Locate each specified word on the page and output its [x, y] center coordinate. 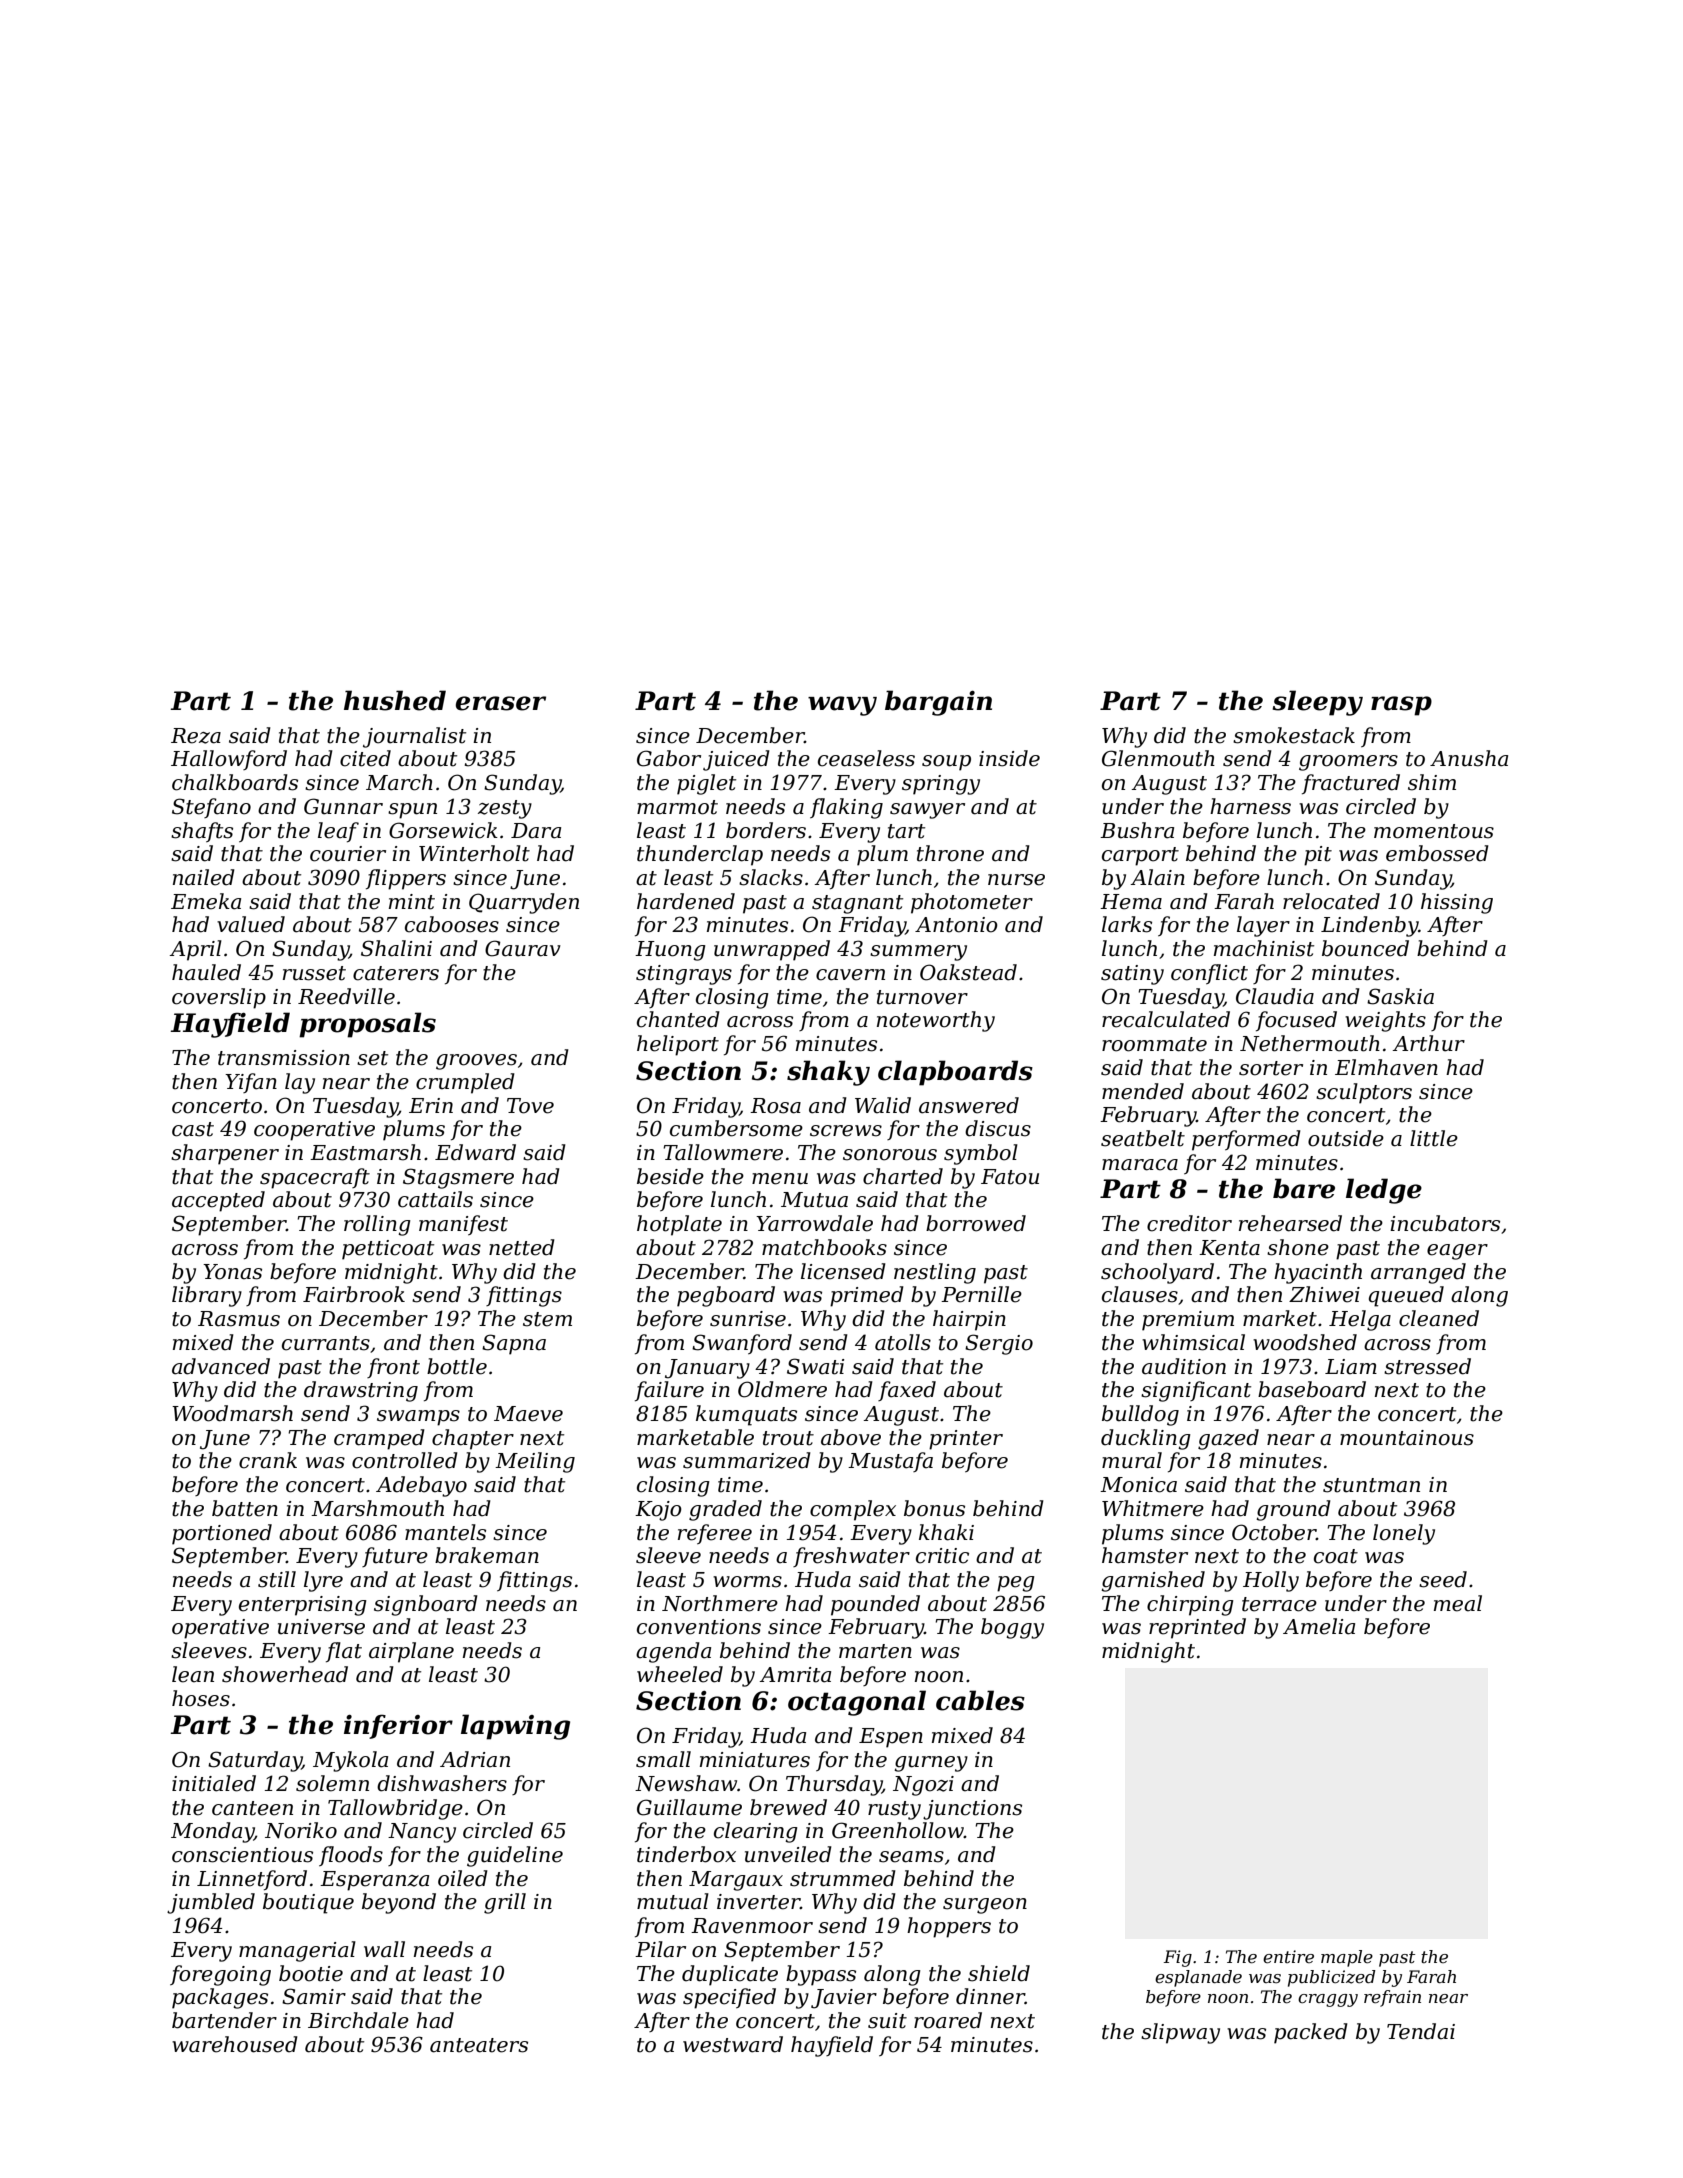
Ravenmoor [752, 1926]
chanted [678, 1019]
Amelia [1319, 1626]
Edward [475, 1152]
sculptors [1364, 1093]
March [399, 782]
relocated [1331, 901]
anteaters [479, 2045]
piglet [706, 784]
